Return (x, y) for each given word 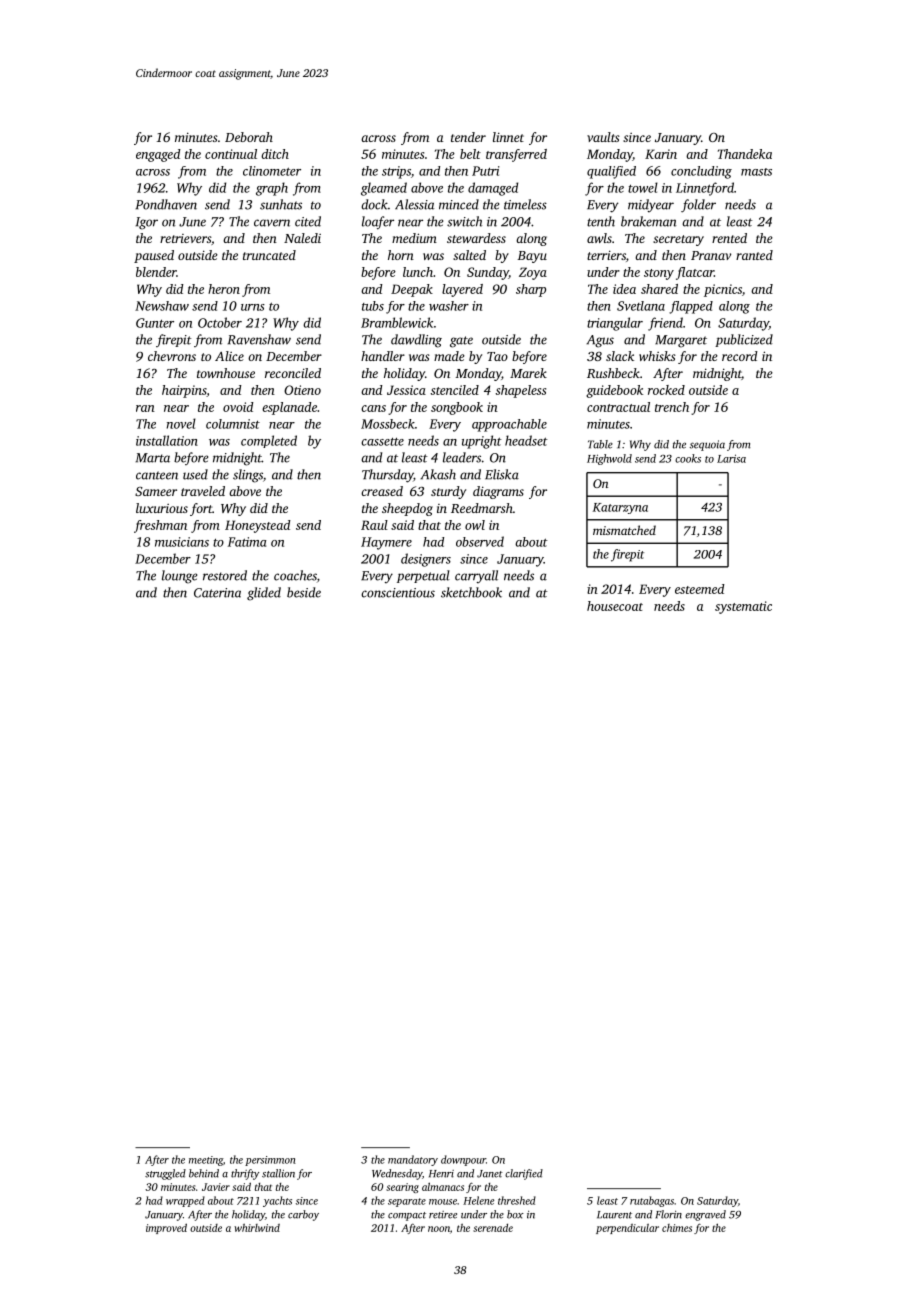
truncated (269, 255)
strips (396, 172)
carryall (476, 576)
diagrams (498, 492)
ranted (754, 255)
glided (264, 594)
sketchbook (471, 592)
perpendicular (627, 1229)
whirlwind (257, 1228)
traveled (203, 491)
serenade (493, 1228)
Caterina (217, 593)
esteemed (700, 589)
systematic (743, 607)
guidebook (614, 391)
